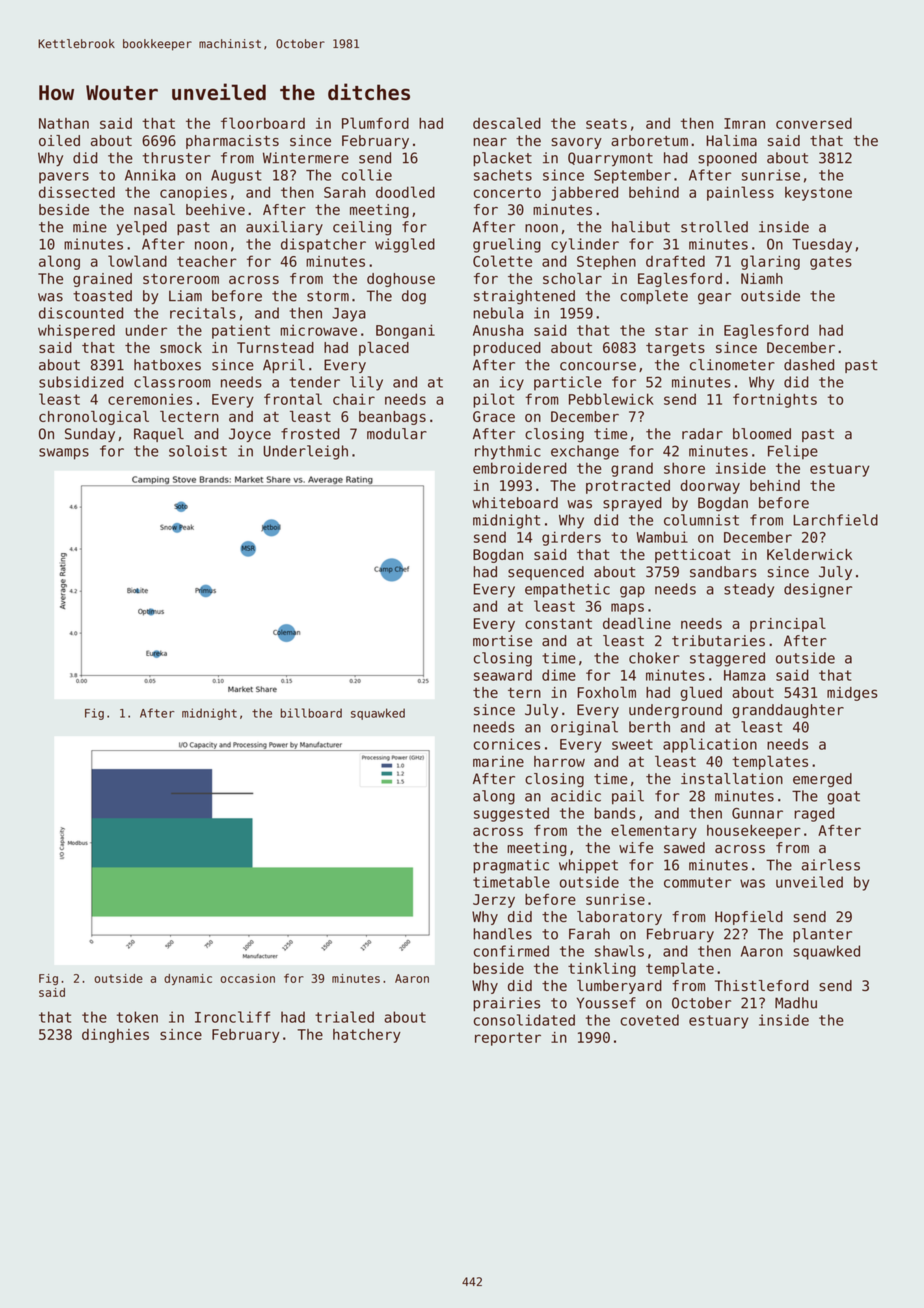 Image resolution: width=924 pixels, height=1308 pixels. I want to click on coveted, so click(649, 1020).
